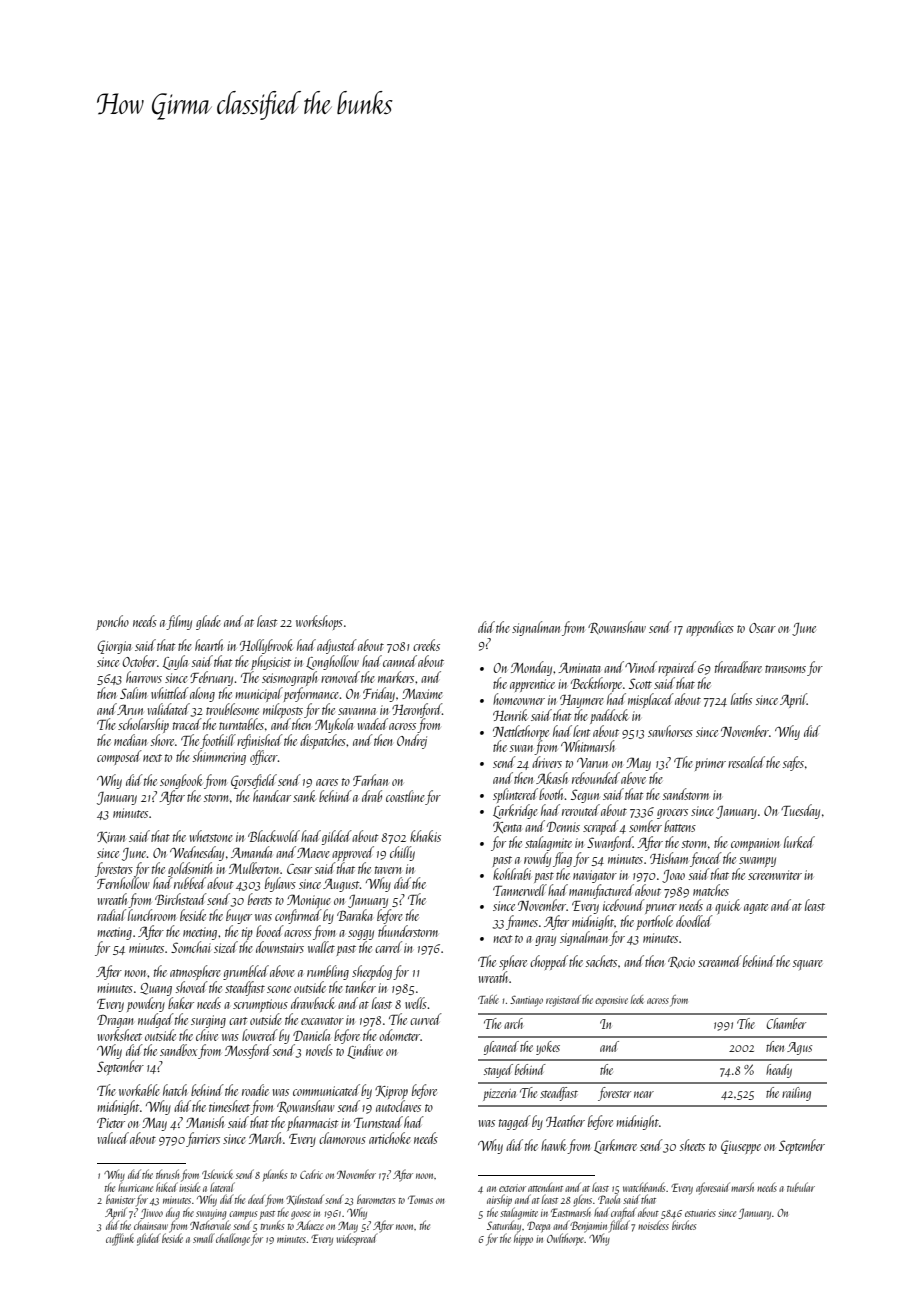 The height and width of the document is (1308, 924). I want to click on filmy, so click(179, 622).
